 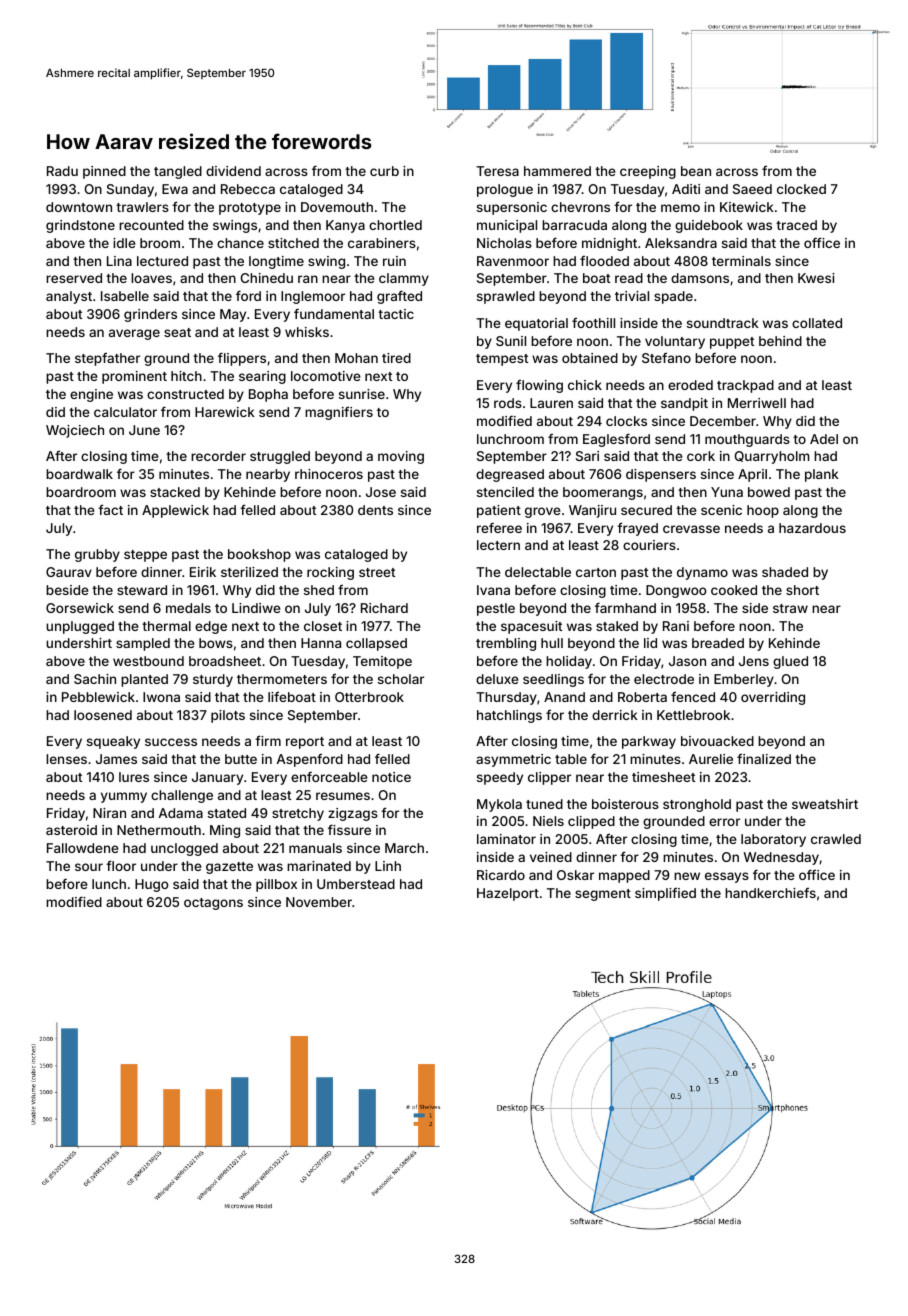 What do you see at coordinates (213, 904) in the page?
I see `octagons` at bounding box center [213, 904].
